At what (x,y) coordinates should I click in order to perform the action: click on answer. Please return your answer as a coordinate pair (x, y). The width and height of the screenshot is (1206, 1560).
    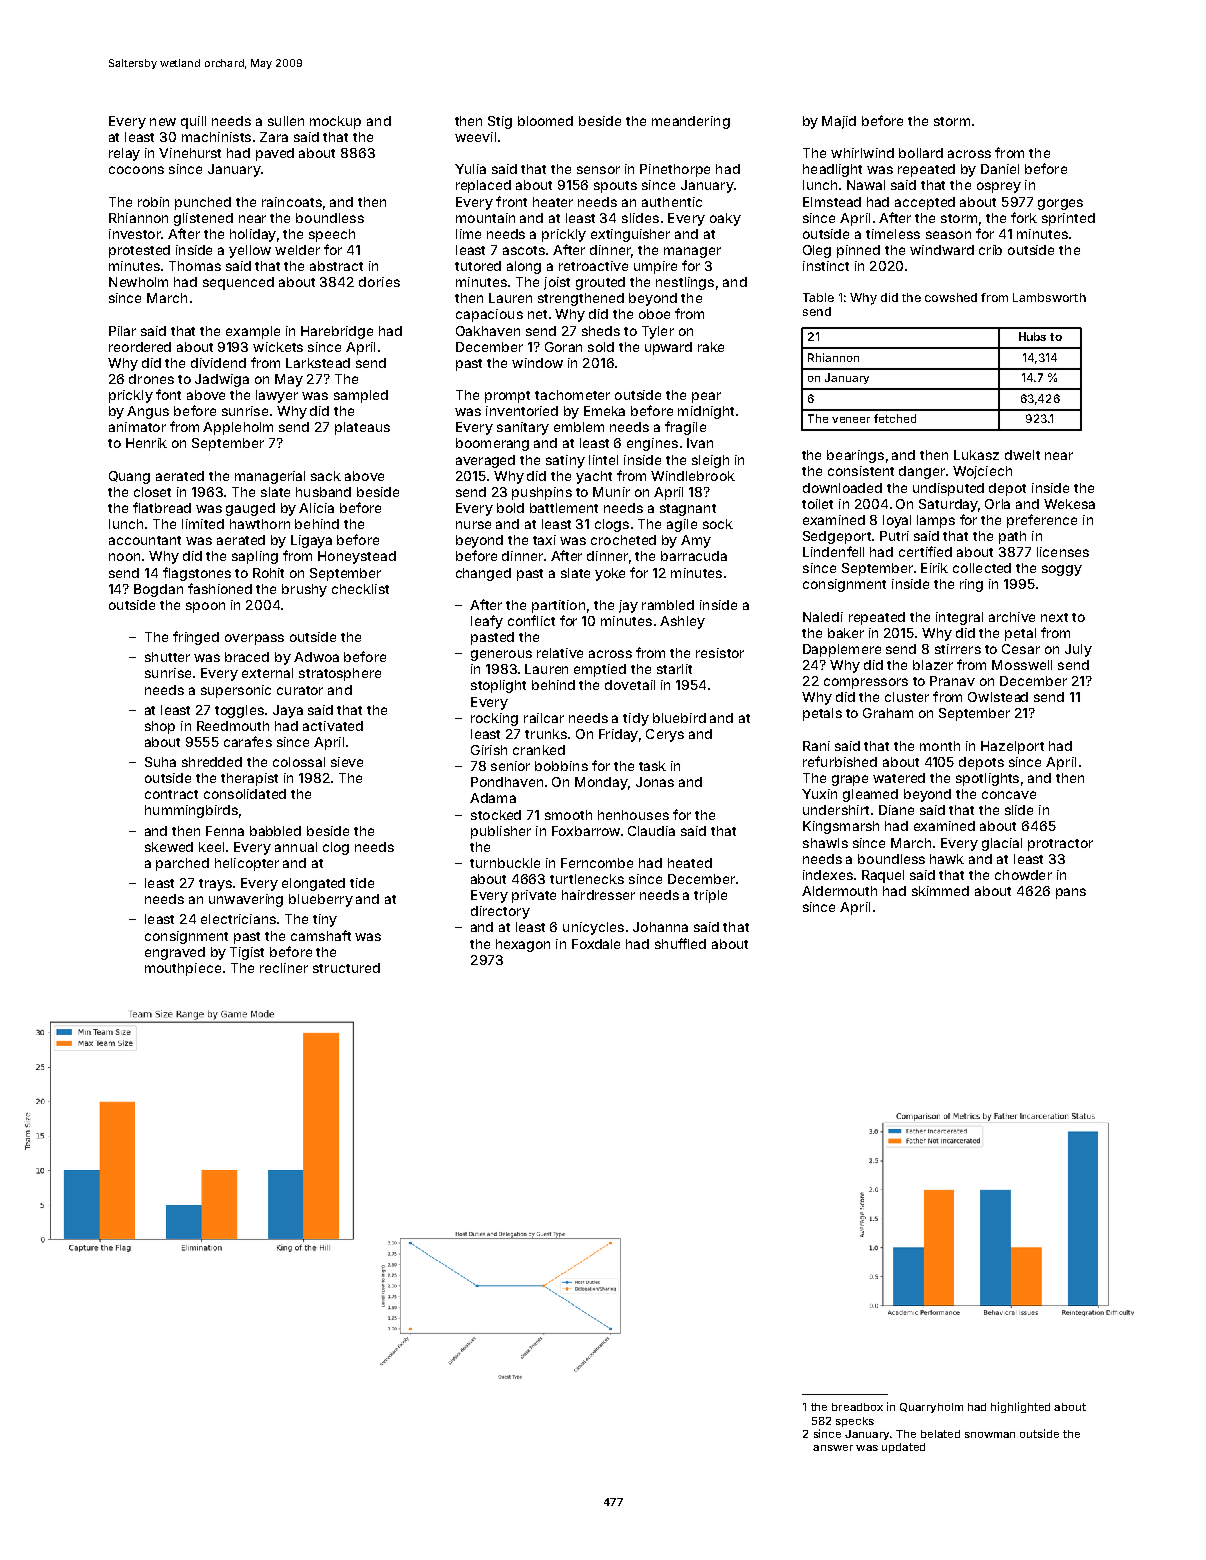
    Looking at the image, I should click on (833, 1448).
